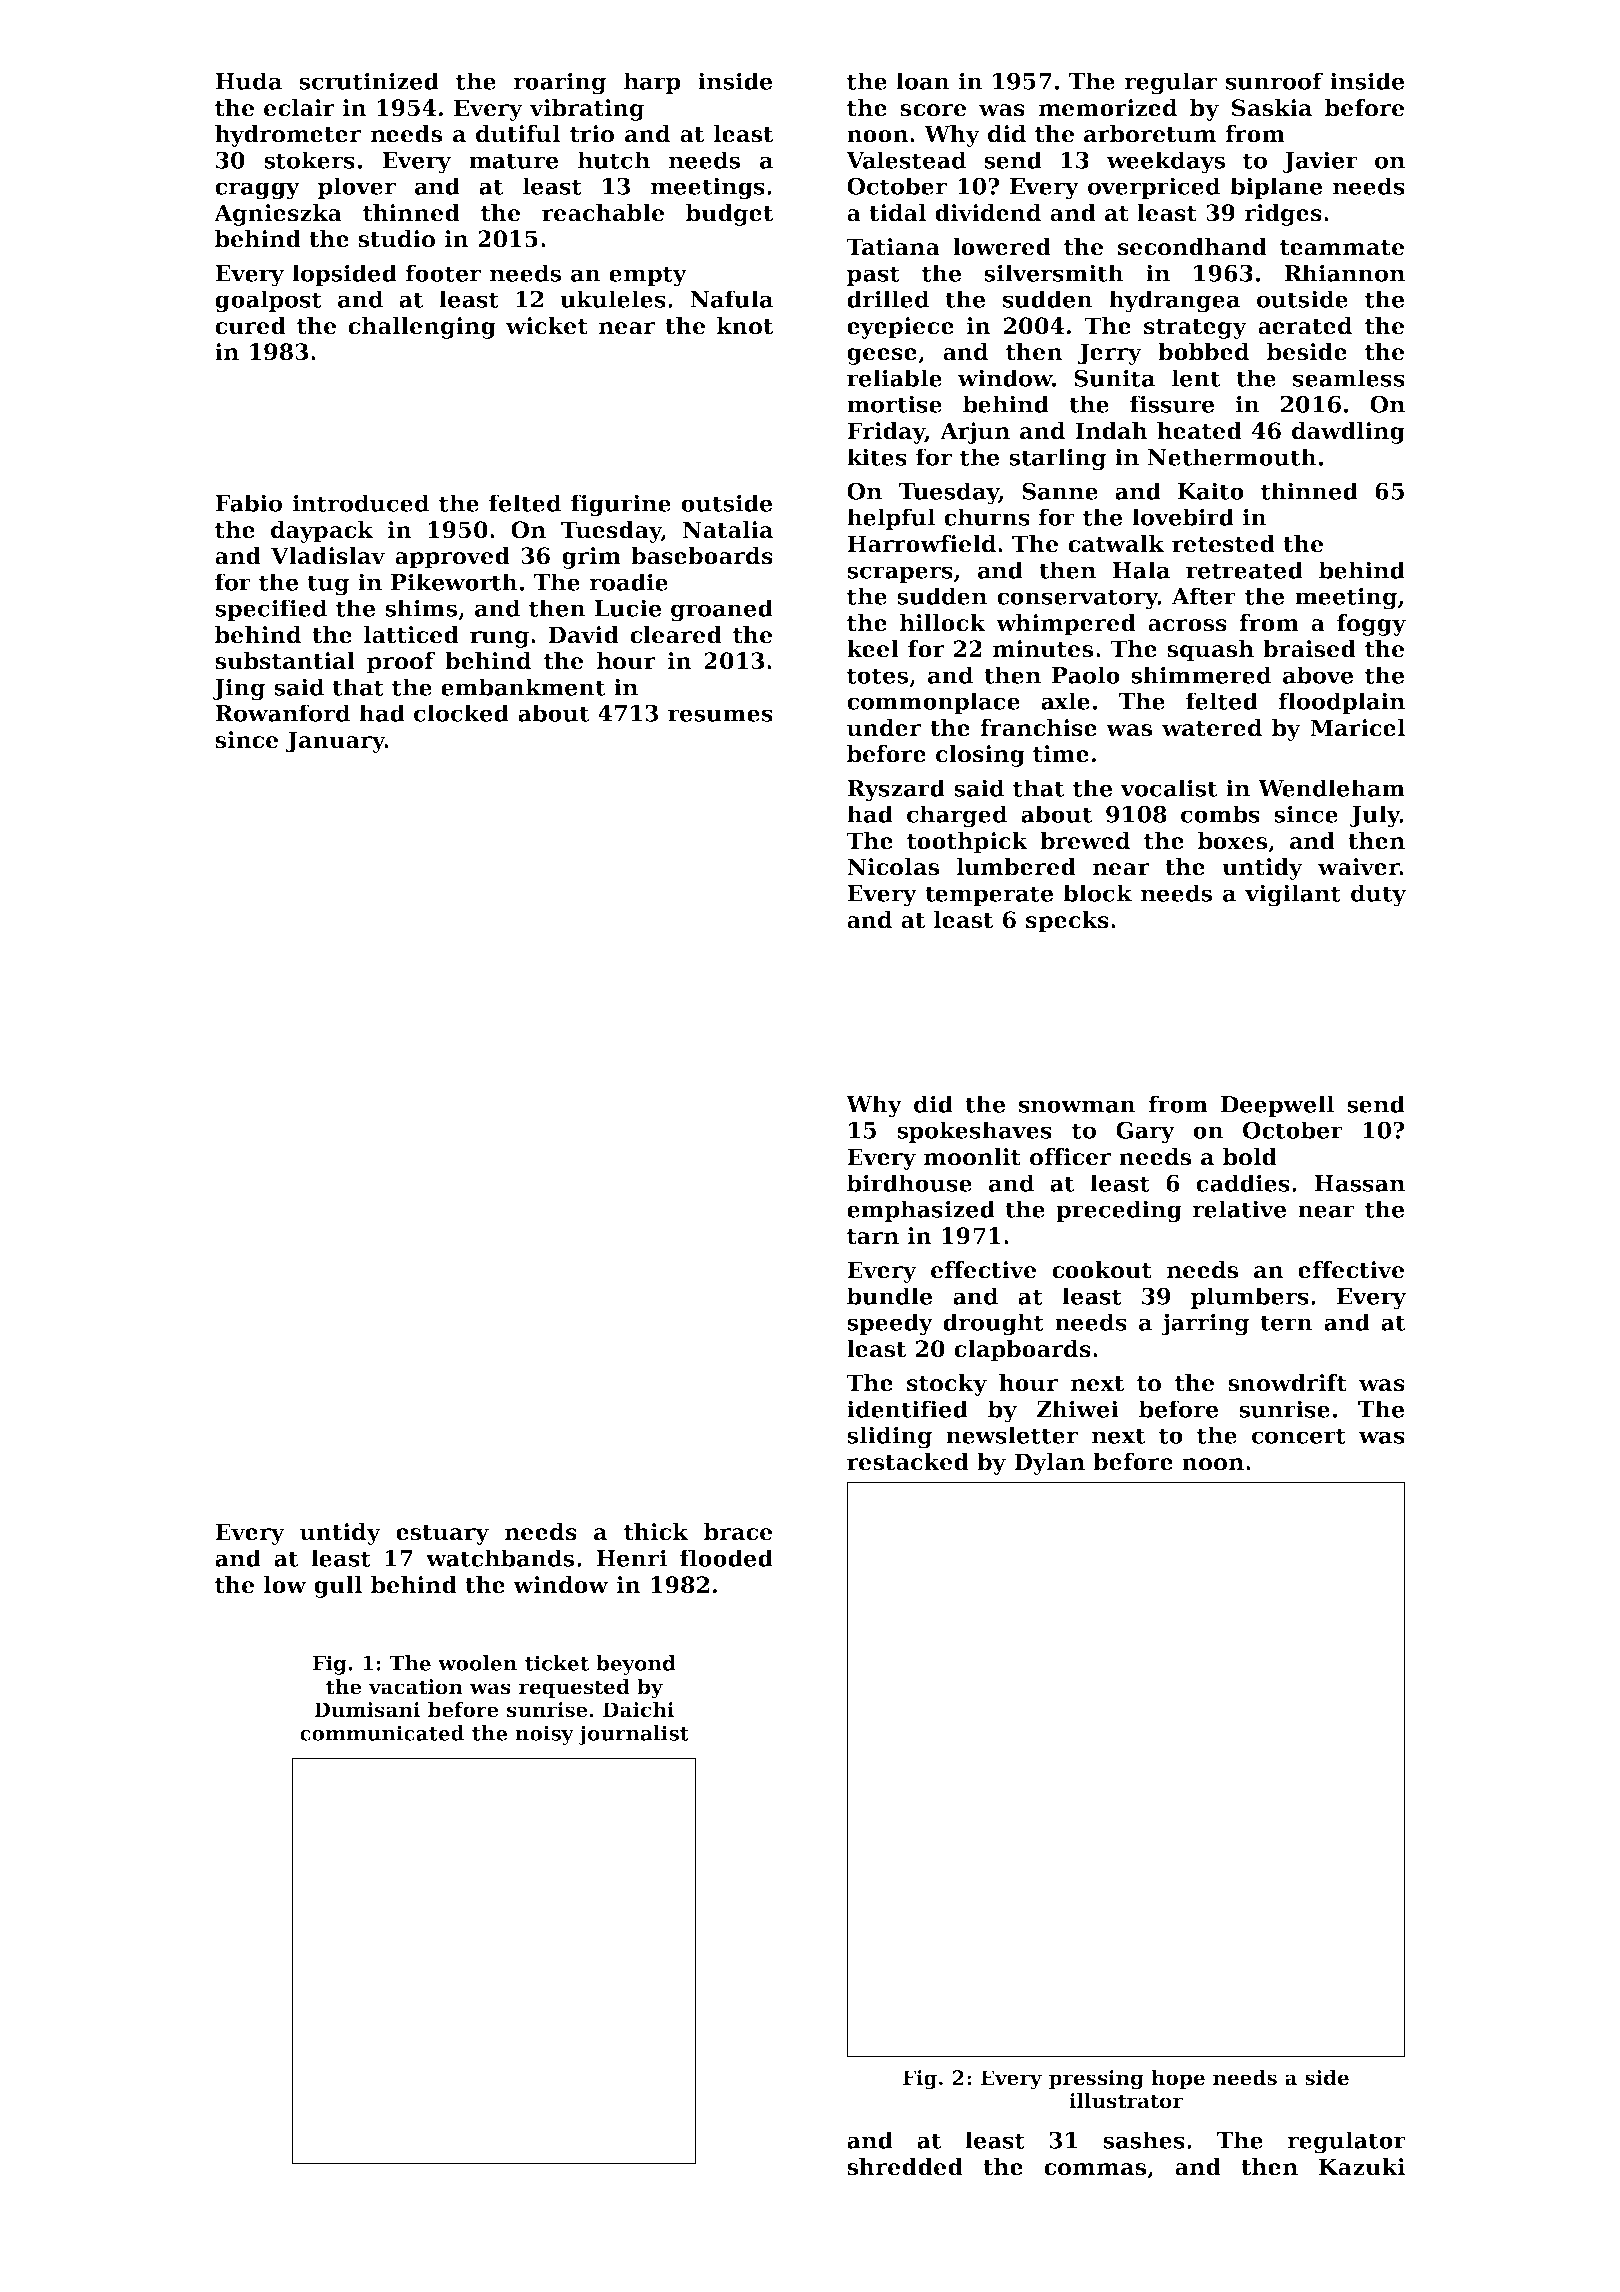 Image resolution: width=1620 pixels, height=2292 pixels. What do you see at coordinates (1212, 728) in the screenshot?
I see `watered` at bounding box center [1212, 728].
